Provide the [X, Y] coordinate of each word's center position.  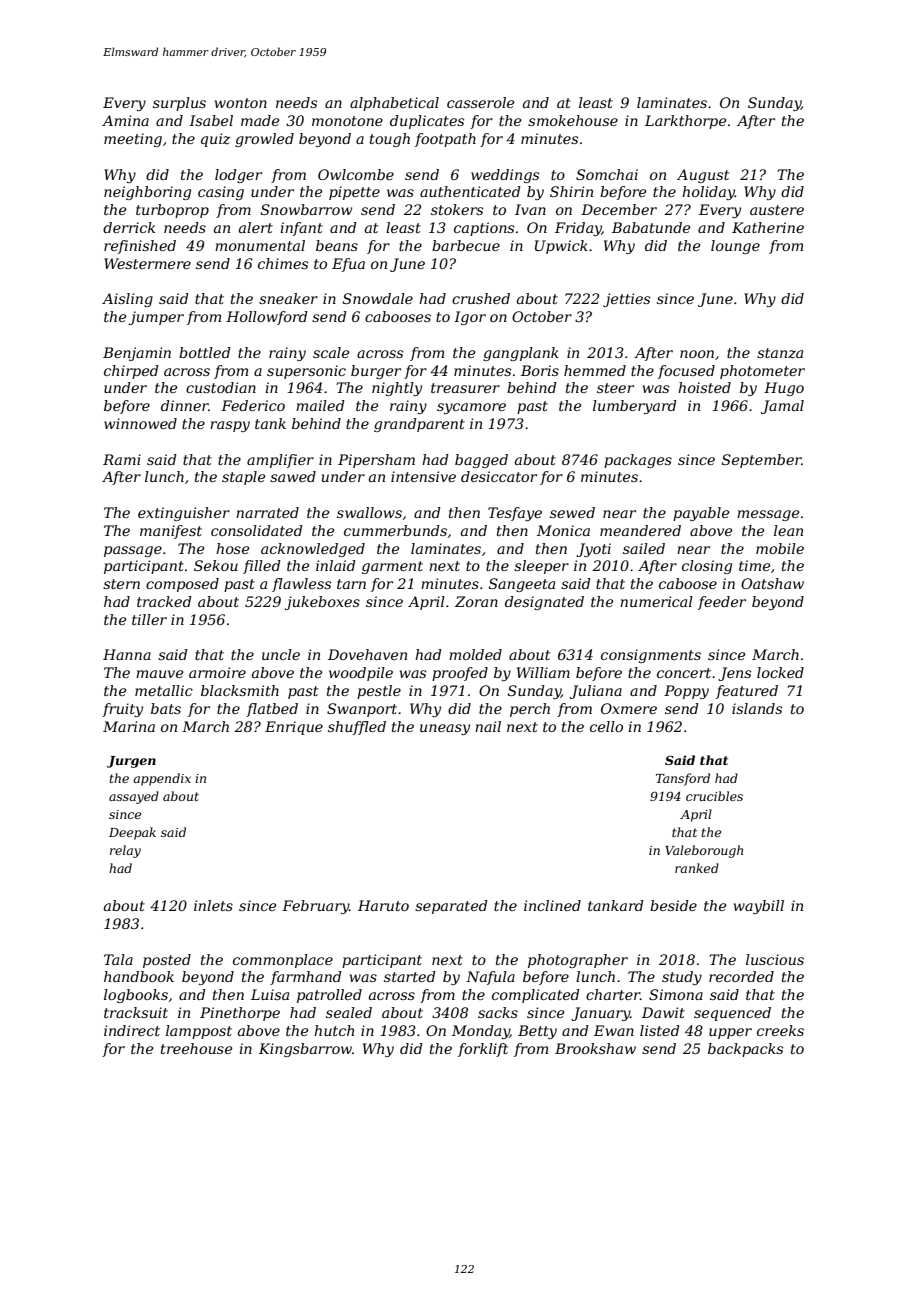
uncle [281, 654]
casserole [480, 102]
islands [757, 708]
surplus [179, 104]
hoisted [704, 387]
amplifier [280, 461]
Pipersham [376, 461]
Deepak [132, 833]
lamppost [199, 1032]
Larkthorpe [685, 122]
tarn [351, 584]
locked [780, 672]
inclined [552, 905]
